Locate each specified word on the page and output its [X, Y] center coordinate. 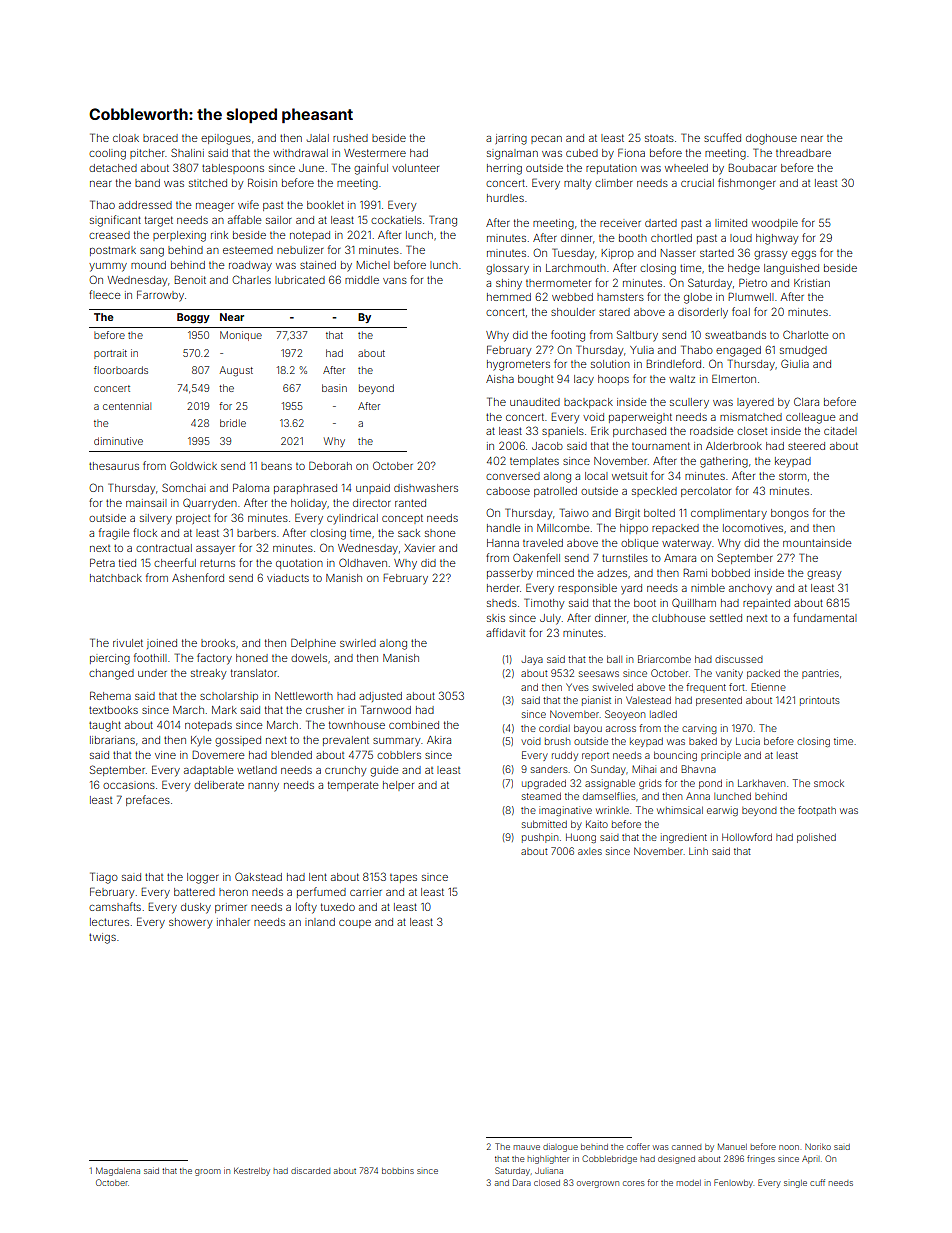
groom [208, 1172]
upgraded [544, 784]
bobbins [398, 1171]
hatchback [116, 578]
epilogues [226, 139]
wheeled [686, 168]
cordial [554, 728]
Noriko [818, 1147]
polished [816, 838]
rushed [350, 138]
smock [829, 783]
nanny [263, 787]
